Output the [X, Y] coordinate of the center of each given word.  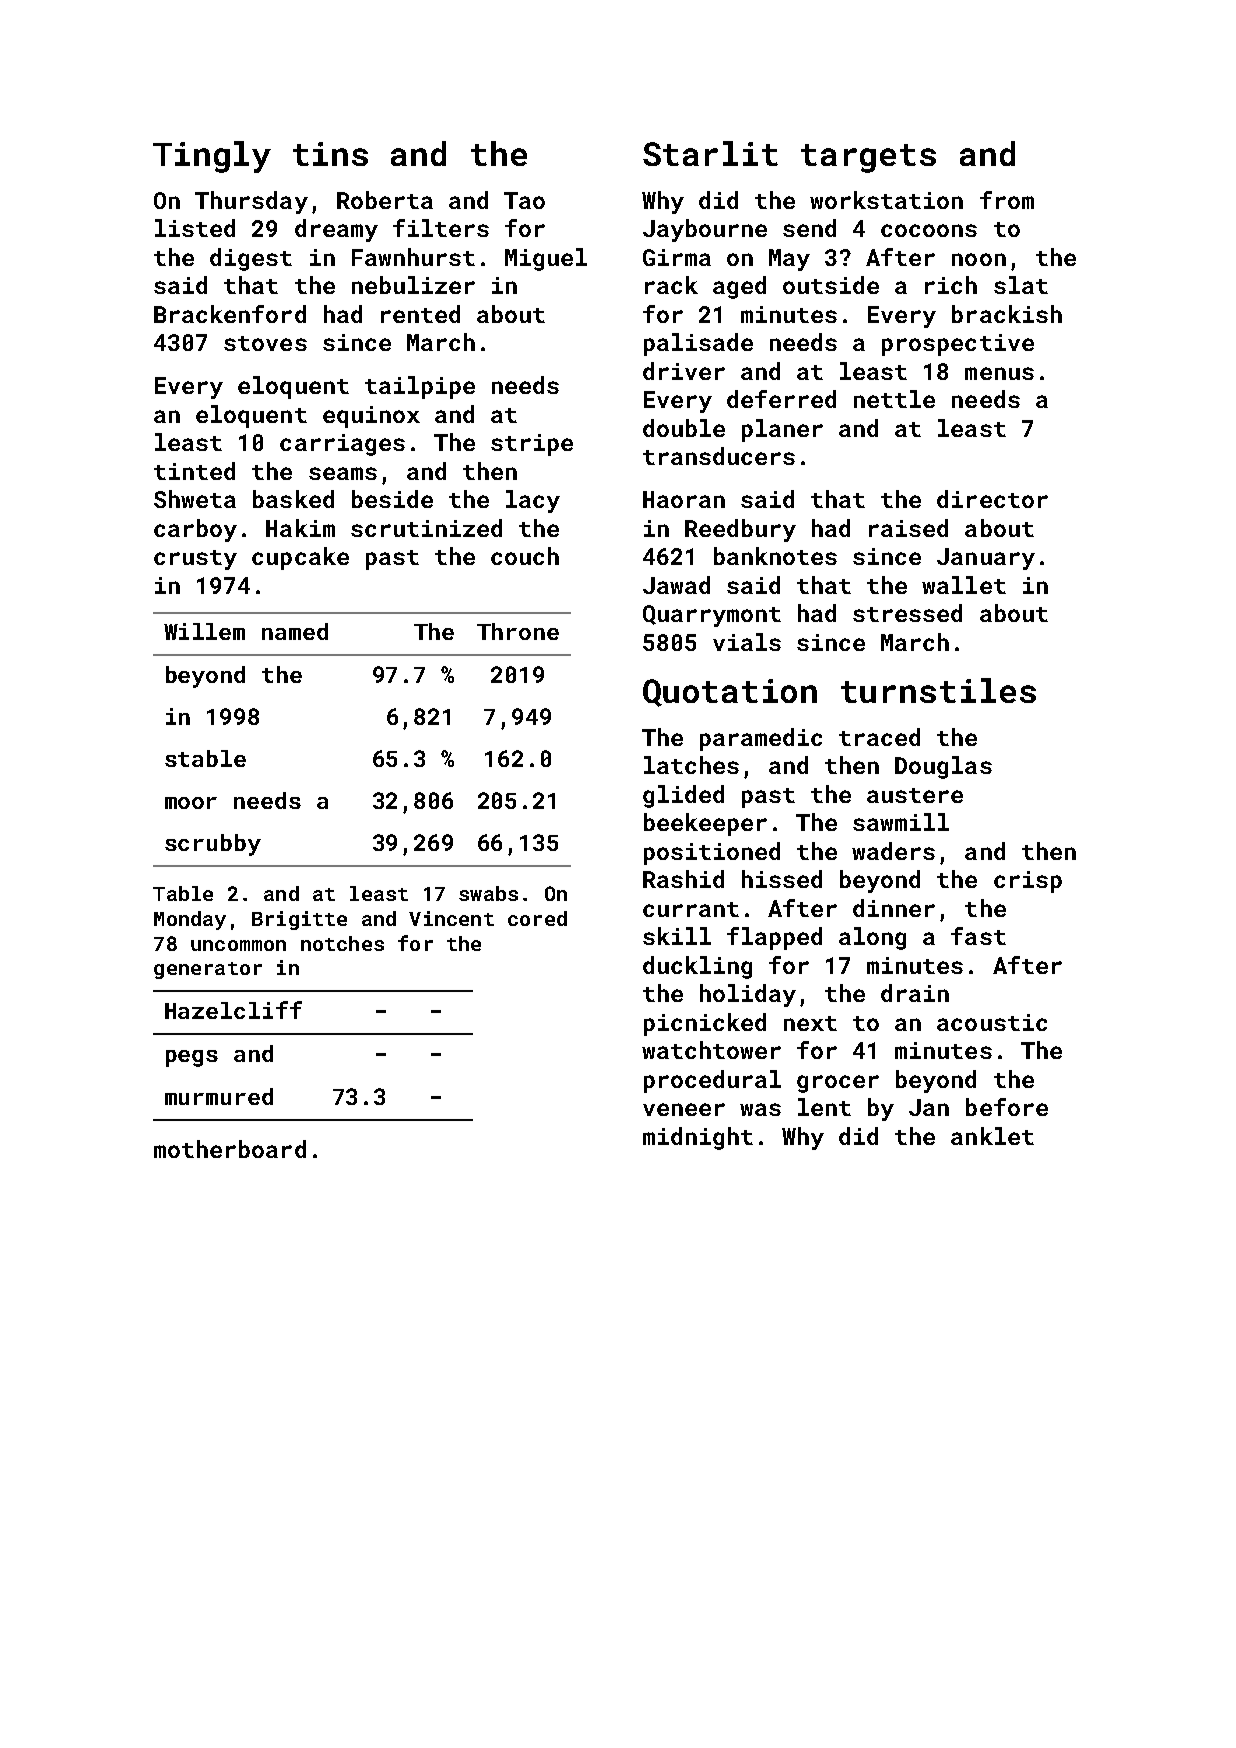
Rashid [683, 879]
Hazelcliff [233, 1010]
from [1007, 200]
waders [893, 851]
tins [330, 154]
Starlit [710, 153]
